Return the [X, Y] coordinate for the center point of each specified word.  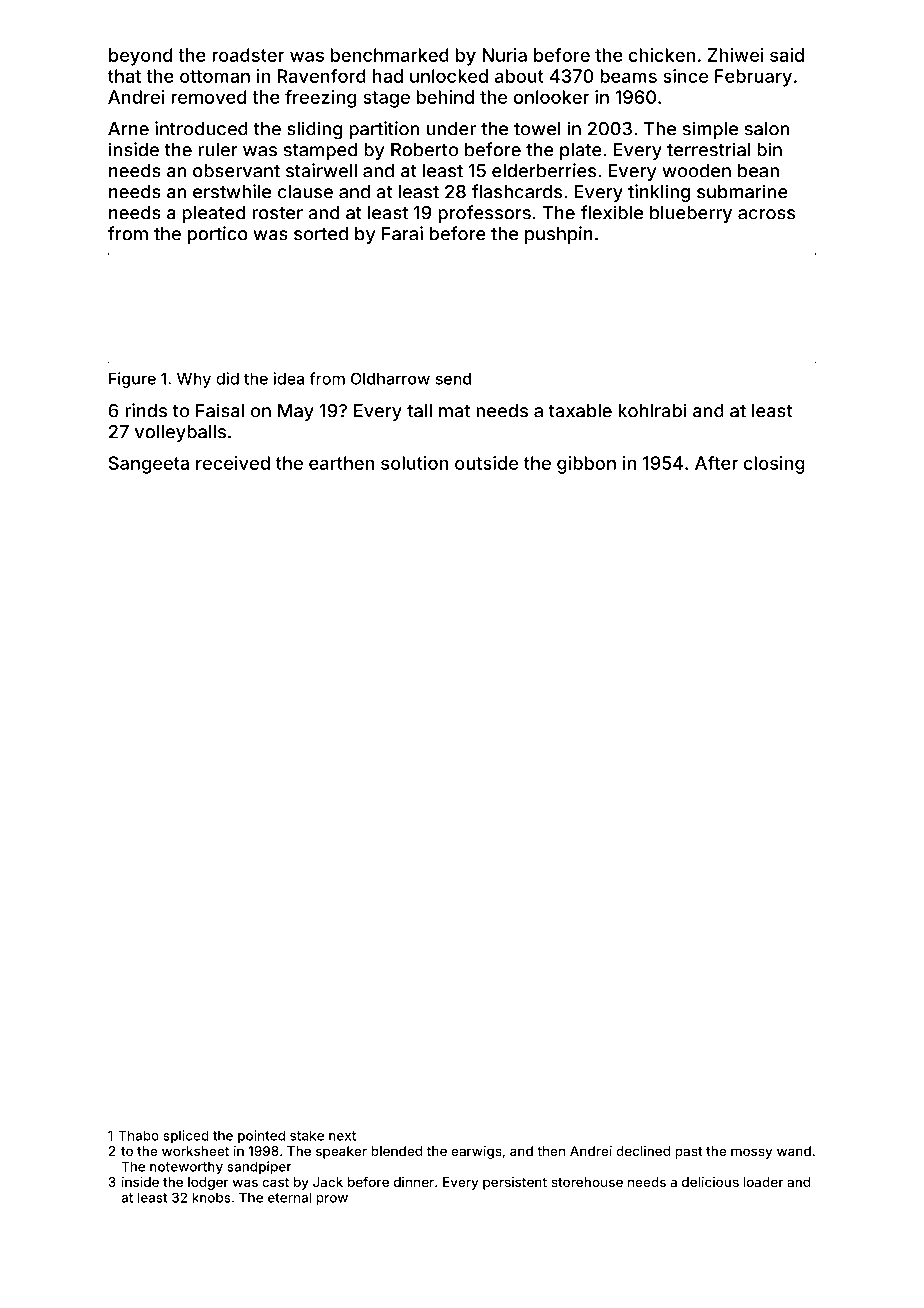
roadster [248, 55]
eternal [289, 1198]
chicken [662, 55]
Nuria [504, 55]
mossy [751, 1153]
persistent [515, 1183]
